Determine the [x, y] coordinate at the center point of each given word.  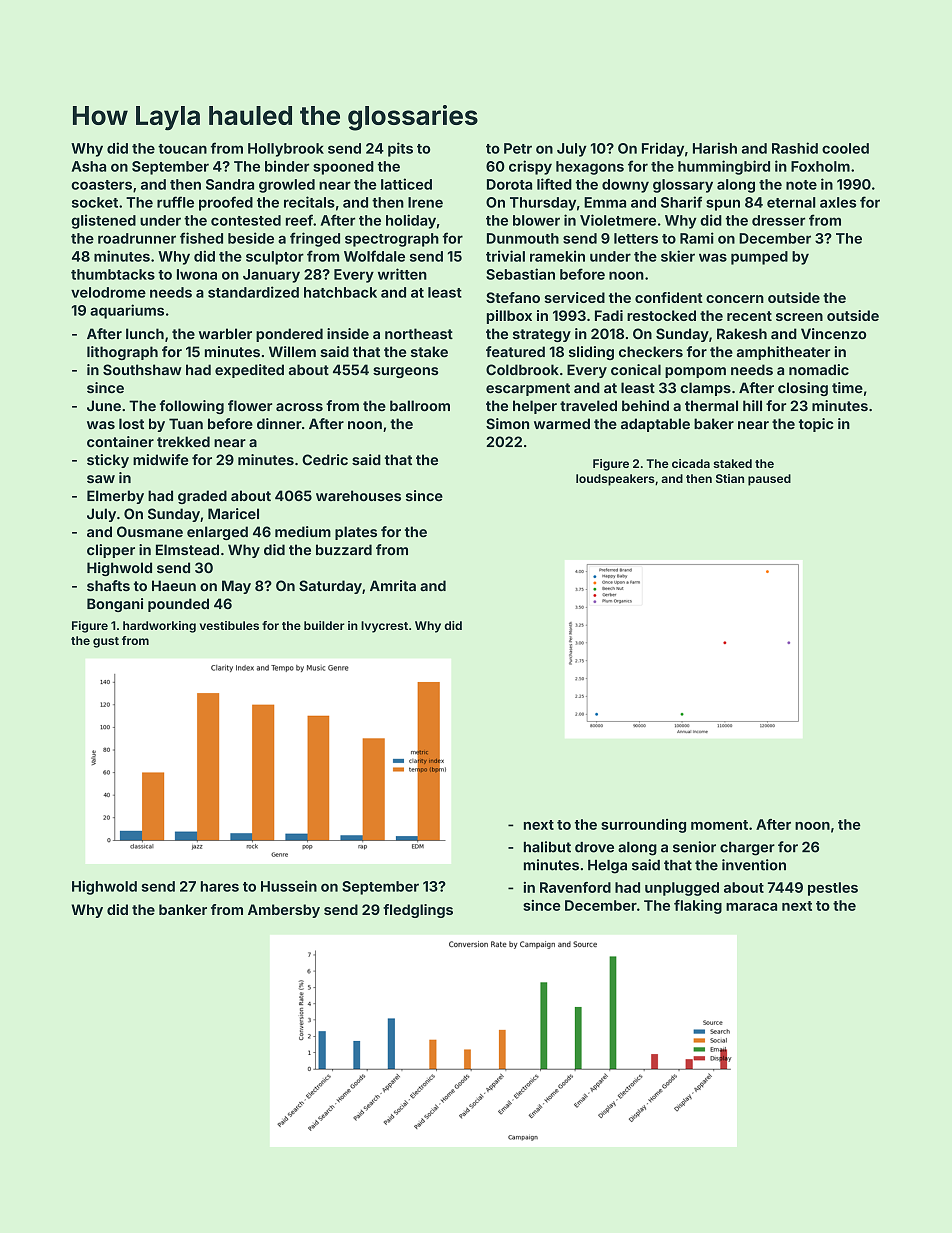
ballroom [420, 406]
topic [816, 425]
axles [838, 202]
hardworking [159, 627]
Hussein [289, 886]
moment [719, 825]
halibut [547, 847]
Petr [518, 148]
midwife [160, 460]
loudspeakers [615, 480]
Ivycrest [384, 627]
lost [131, 424]
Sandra [230, 184]
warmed [562, 424]
